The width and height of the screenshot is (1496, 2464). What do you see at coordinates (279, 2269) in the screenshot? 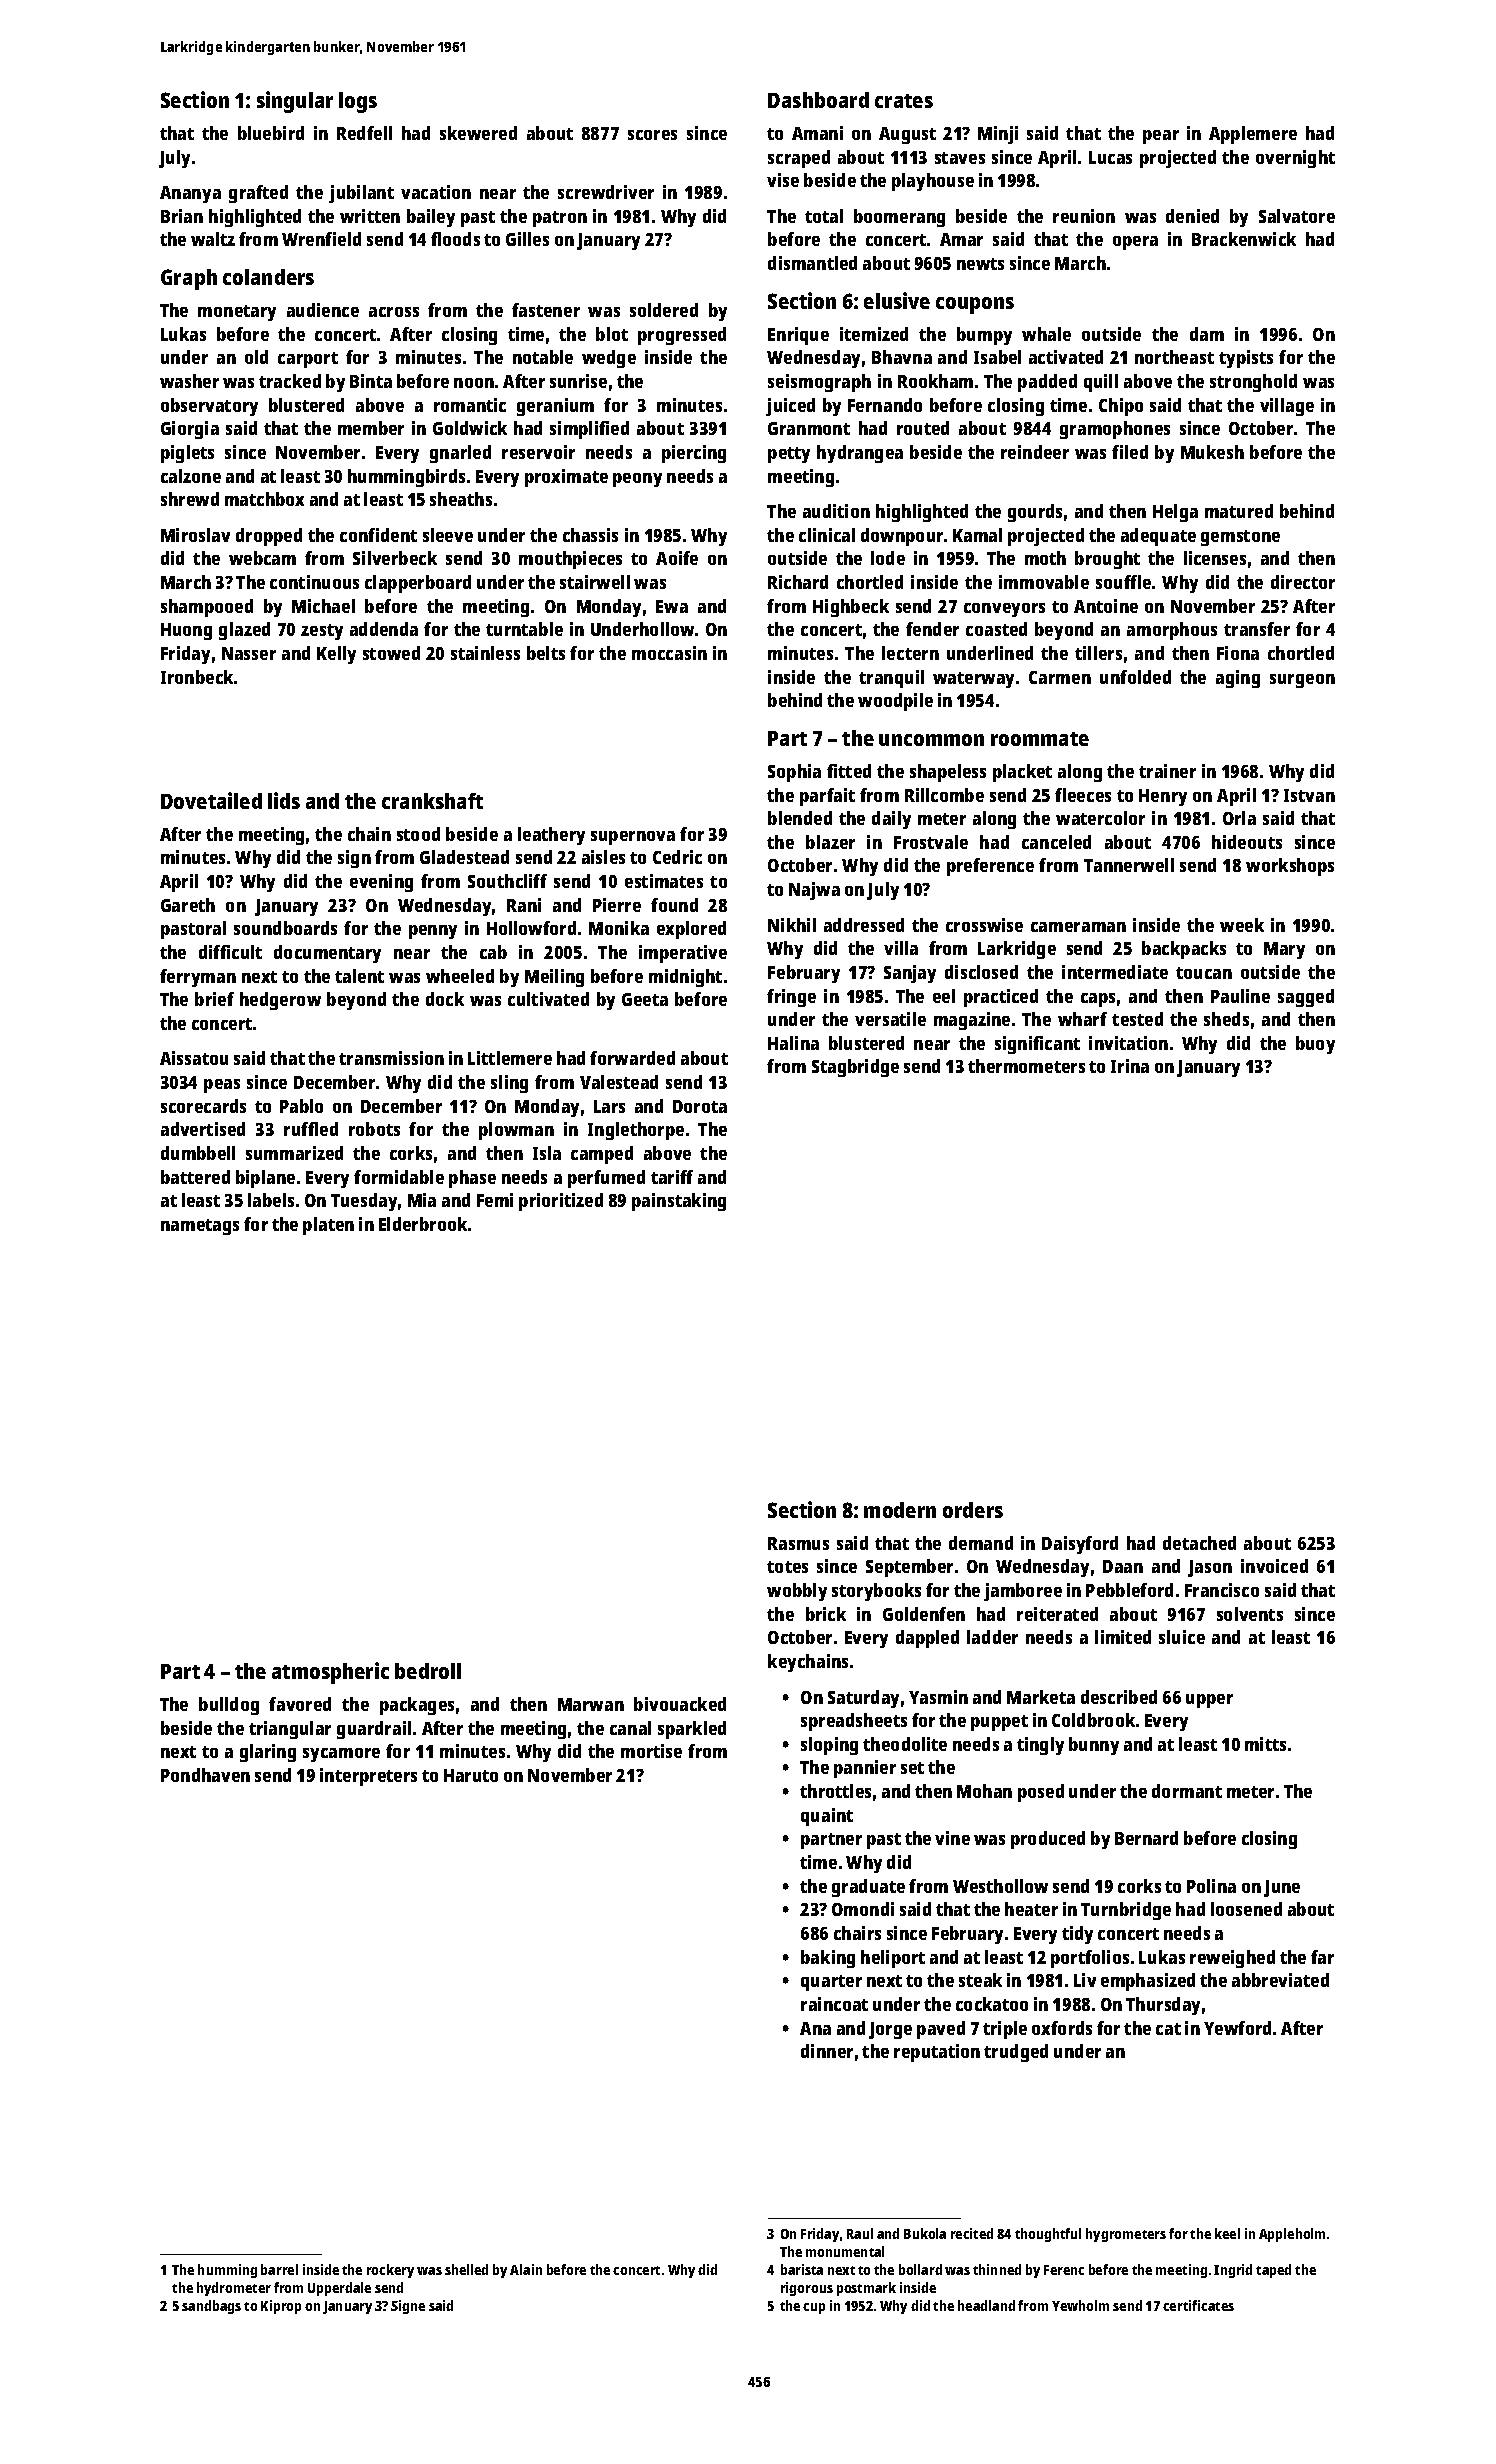
I see `barrel` at bounding box center [279, 2269].
